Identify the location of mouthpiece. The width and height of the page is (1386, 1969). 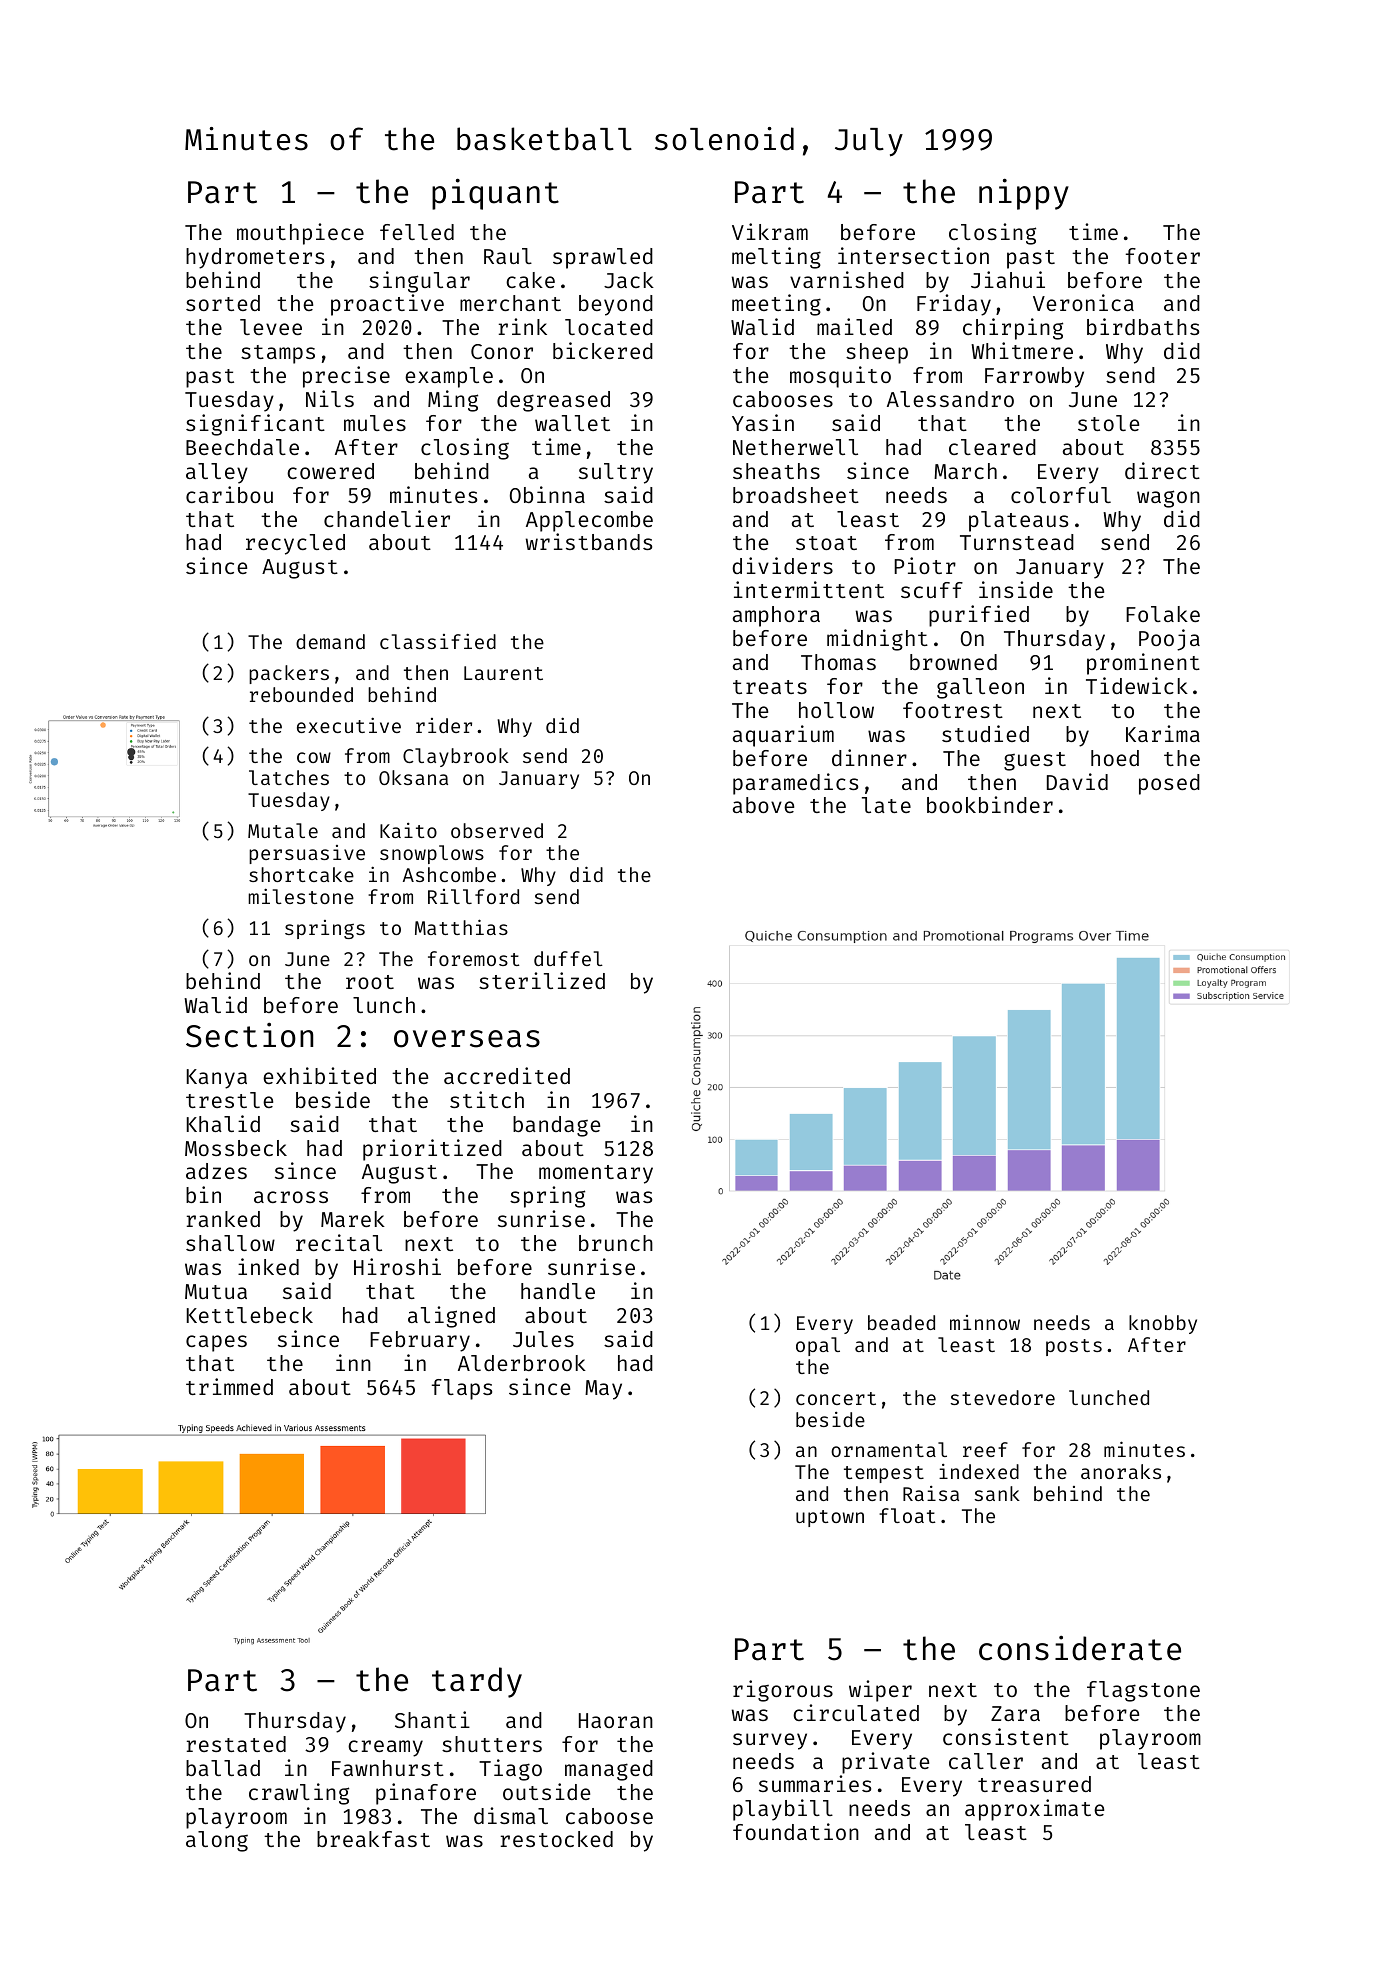
(300, 234).
